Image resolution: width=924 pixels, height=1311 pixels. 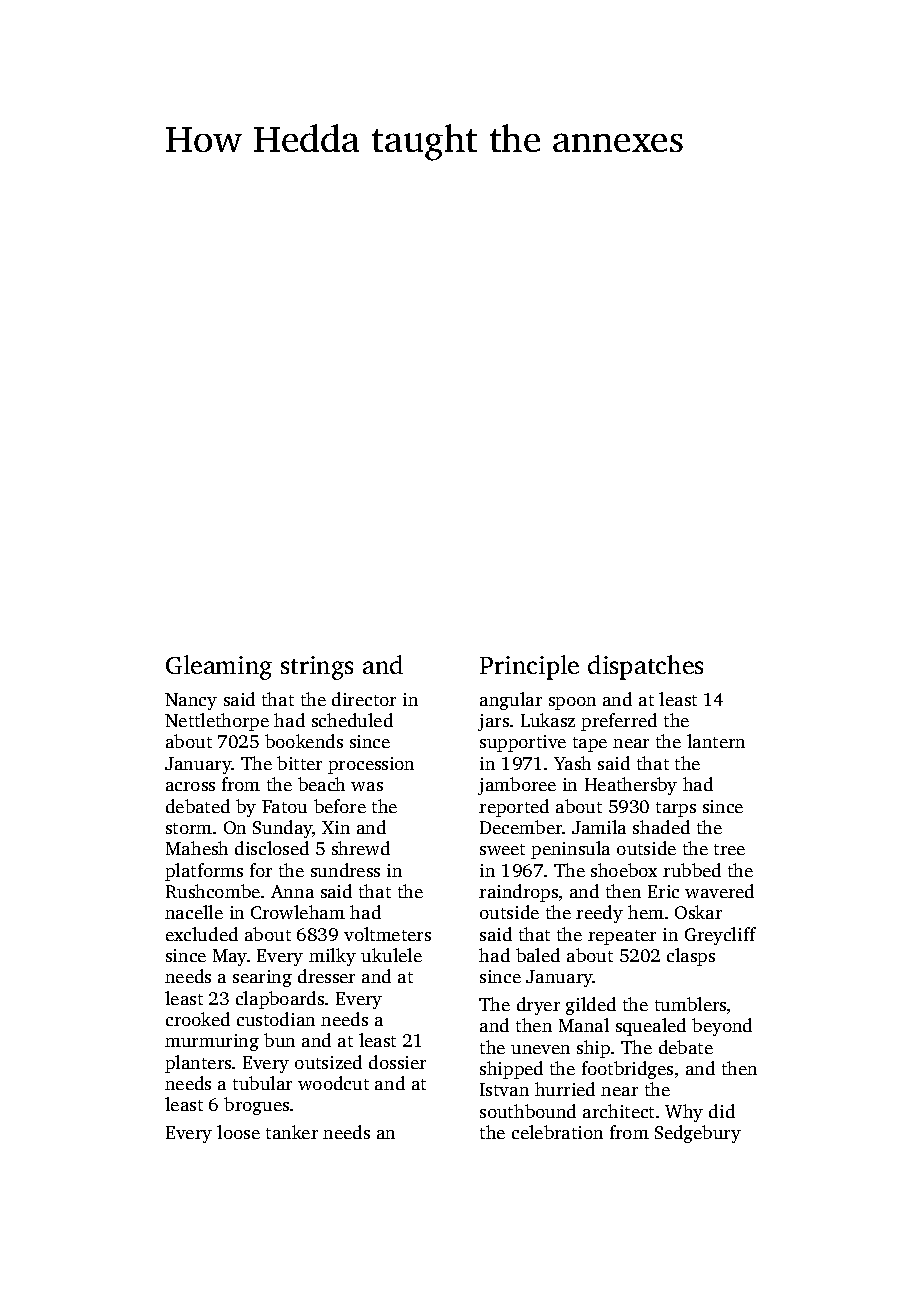 What do you see at coordinates (645, 667) in the screenshot?
I see `dispatches` at bounding box center [645, 667].
